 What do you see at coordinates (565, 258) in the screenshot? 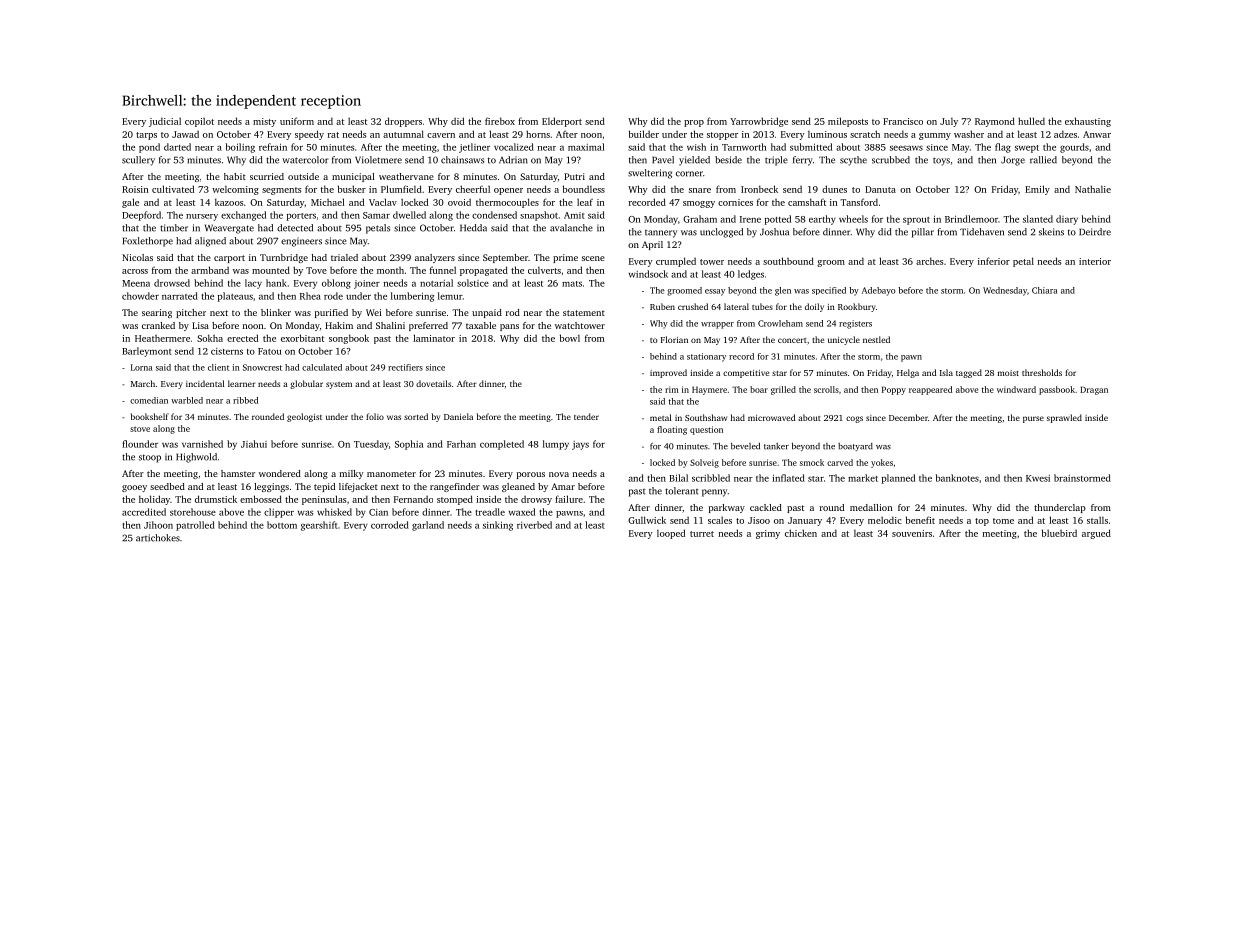
I see `prime` at bounding box center [565, 258].
